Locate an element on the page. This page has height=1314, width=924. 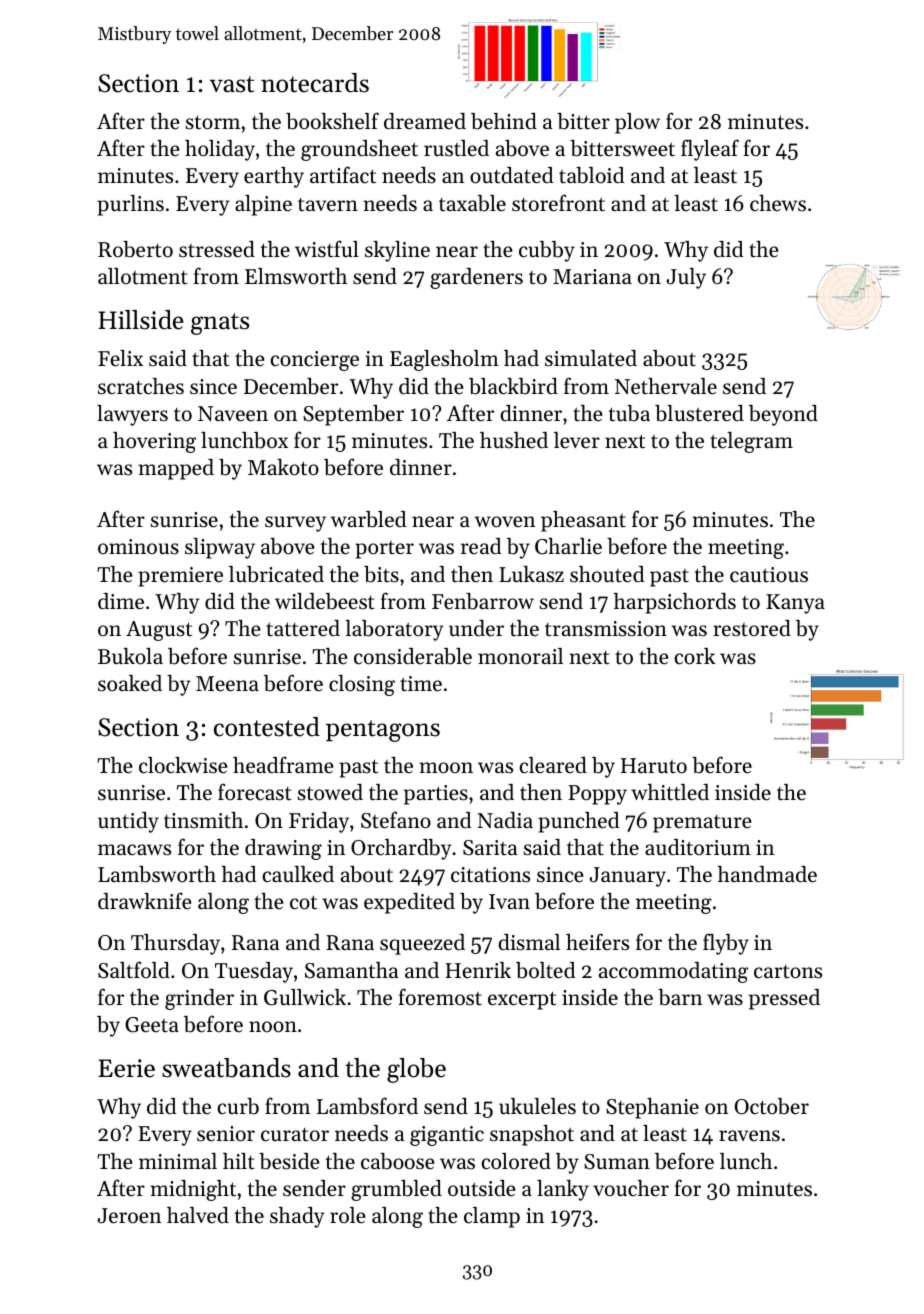
considerable is located at coordinates (413, 656).
